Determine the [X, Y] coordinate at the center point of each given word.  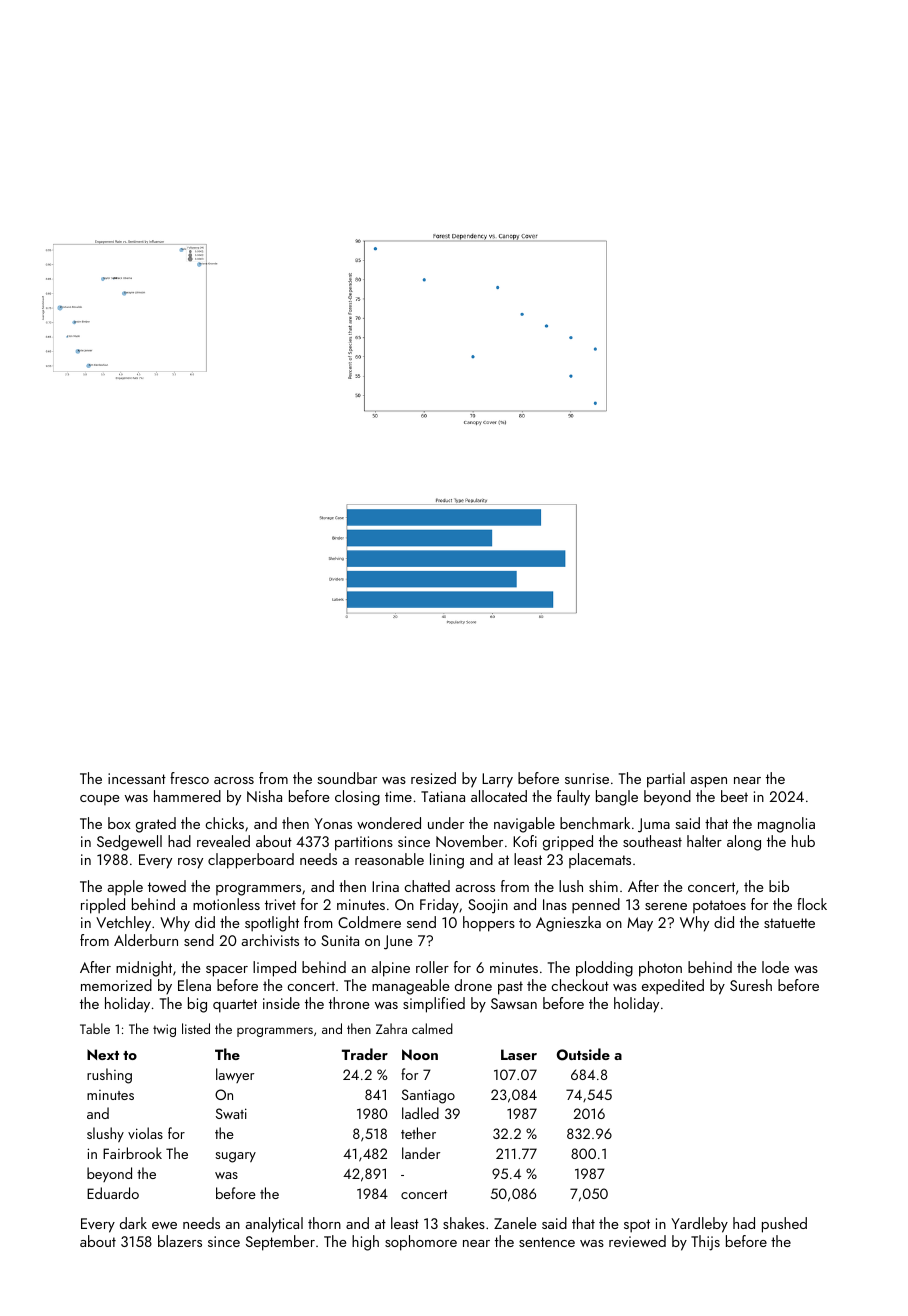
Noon [420, 1054]
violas [145, 1133]
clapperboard [251, 861]
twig [164, 1030]
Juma [654, 825]
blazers [180, 1241]
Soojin [488, 906]
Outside [583, 1054]
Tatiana [443, 796]
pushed [784, 1225]
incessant [137, 778]
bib [779, 886]
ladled [420, 1113]
